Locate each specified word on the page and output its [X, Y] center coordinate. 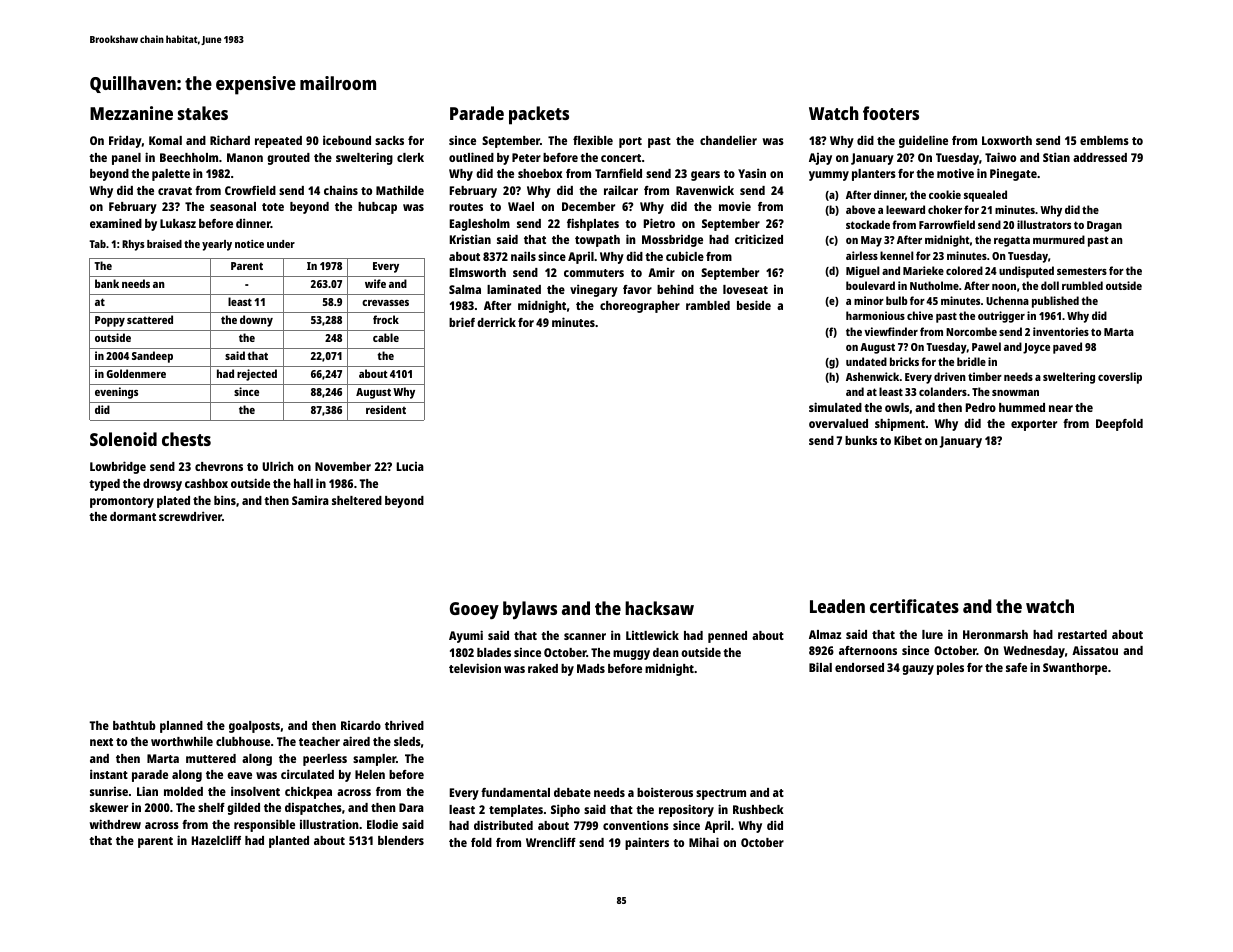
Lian [147, 791]
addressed [1100, 157]
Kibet [908, 440]
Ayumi [466, 636]
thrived [404, 725]
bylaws [530, 610]
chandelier [728, 140]
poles [950, 669]
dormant [133, 516]
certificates [914, 606]
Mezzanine [131, 113]
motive [955, 173]
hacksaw [659, 608]
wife [375, 283]
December [588, 206]
